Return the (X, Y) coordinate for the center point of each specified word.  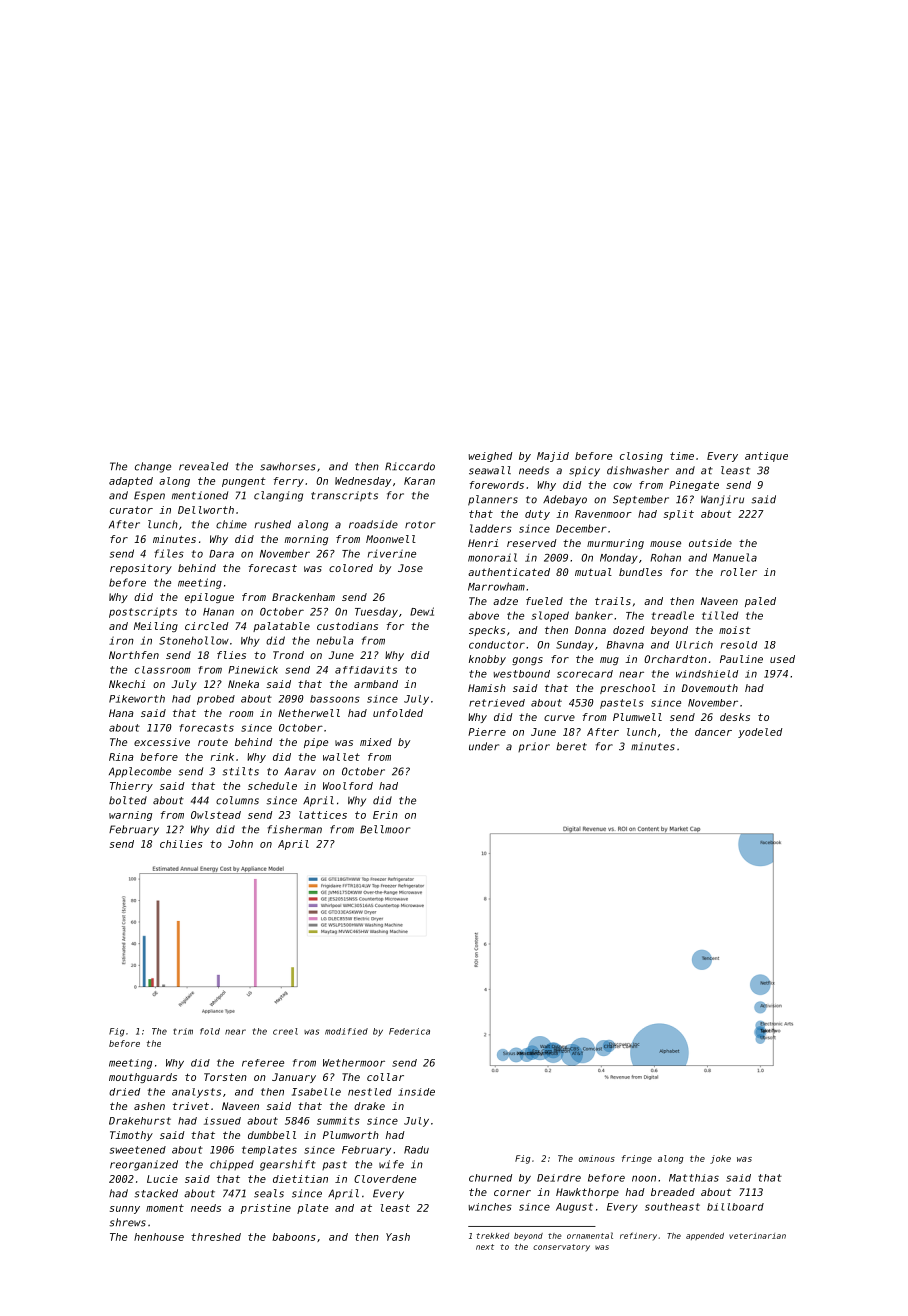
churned (490, 1178)
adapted (131, 482)
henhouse (159, 1237)
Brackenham (303, 597)
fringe (637, 1159)
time (682, 456)
